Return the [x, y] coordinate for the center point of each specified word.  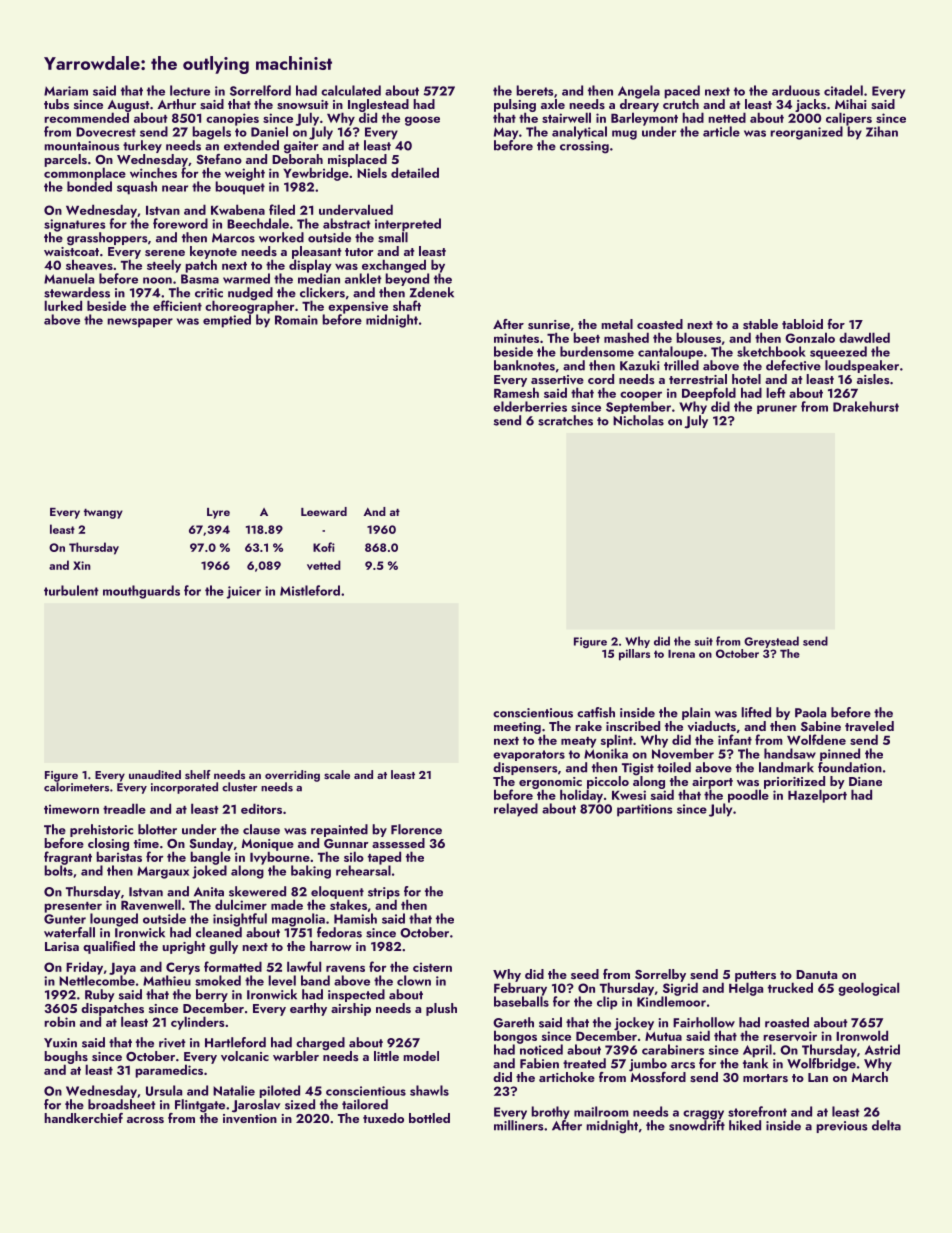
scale [337, 774]
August [128, 106]
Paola [810, 712]
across [145, 1120]
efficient [177, 305]
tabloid [802, 324]
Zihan [882, 131]
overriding [292, 776]
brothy [551, 1113]
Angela [639, 92]
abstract [347, 223]
